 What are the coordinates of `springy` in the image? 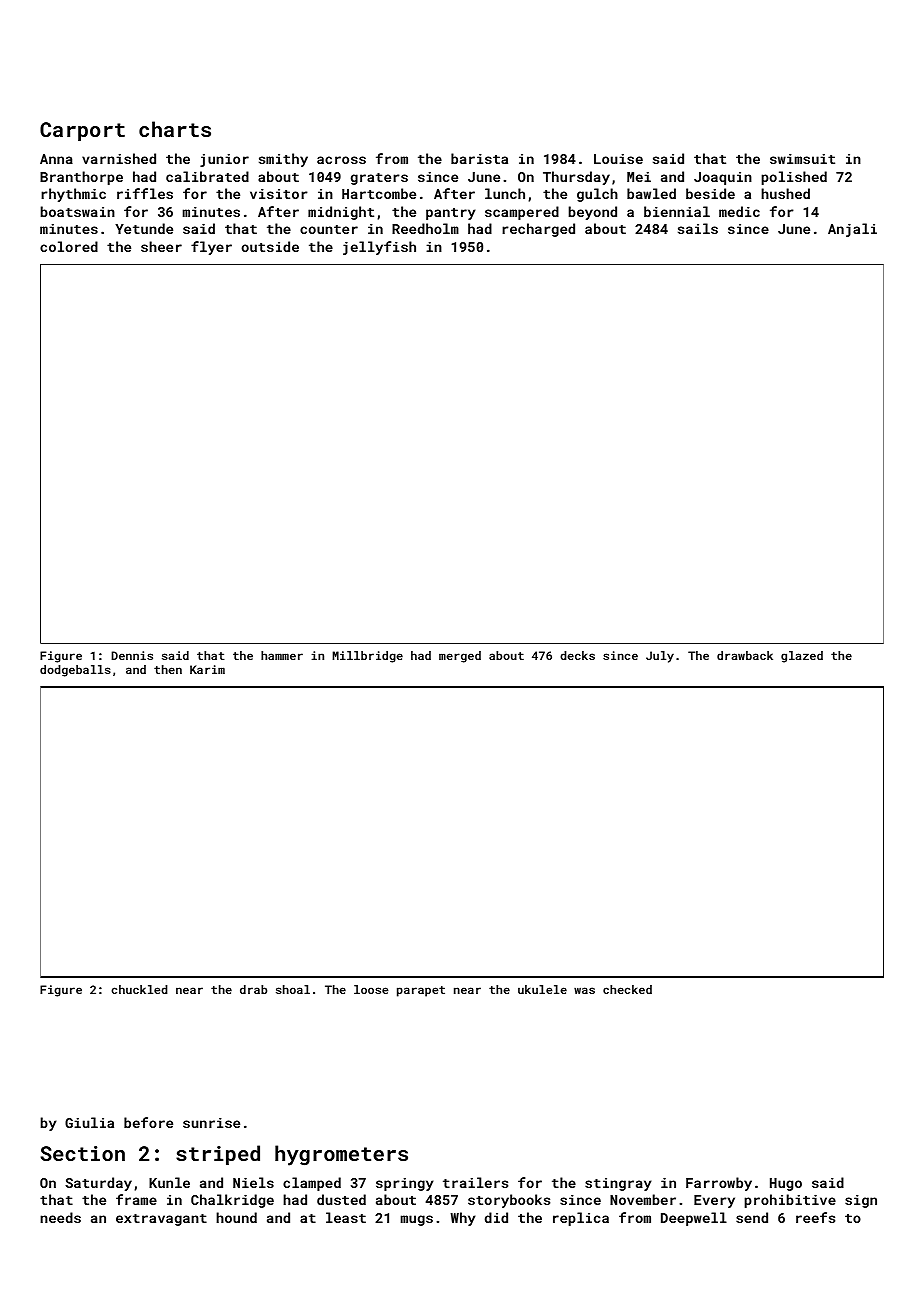 It's located at (405, 1184).
